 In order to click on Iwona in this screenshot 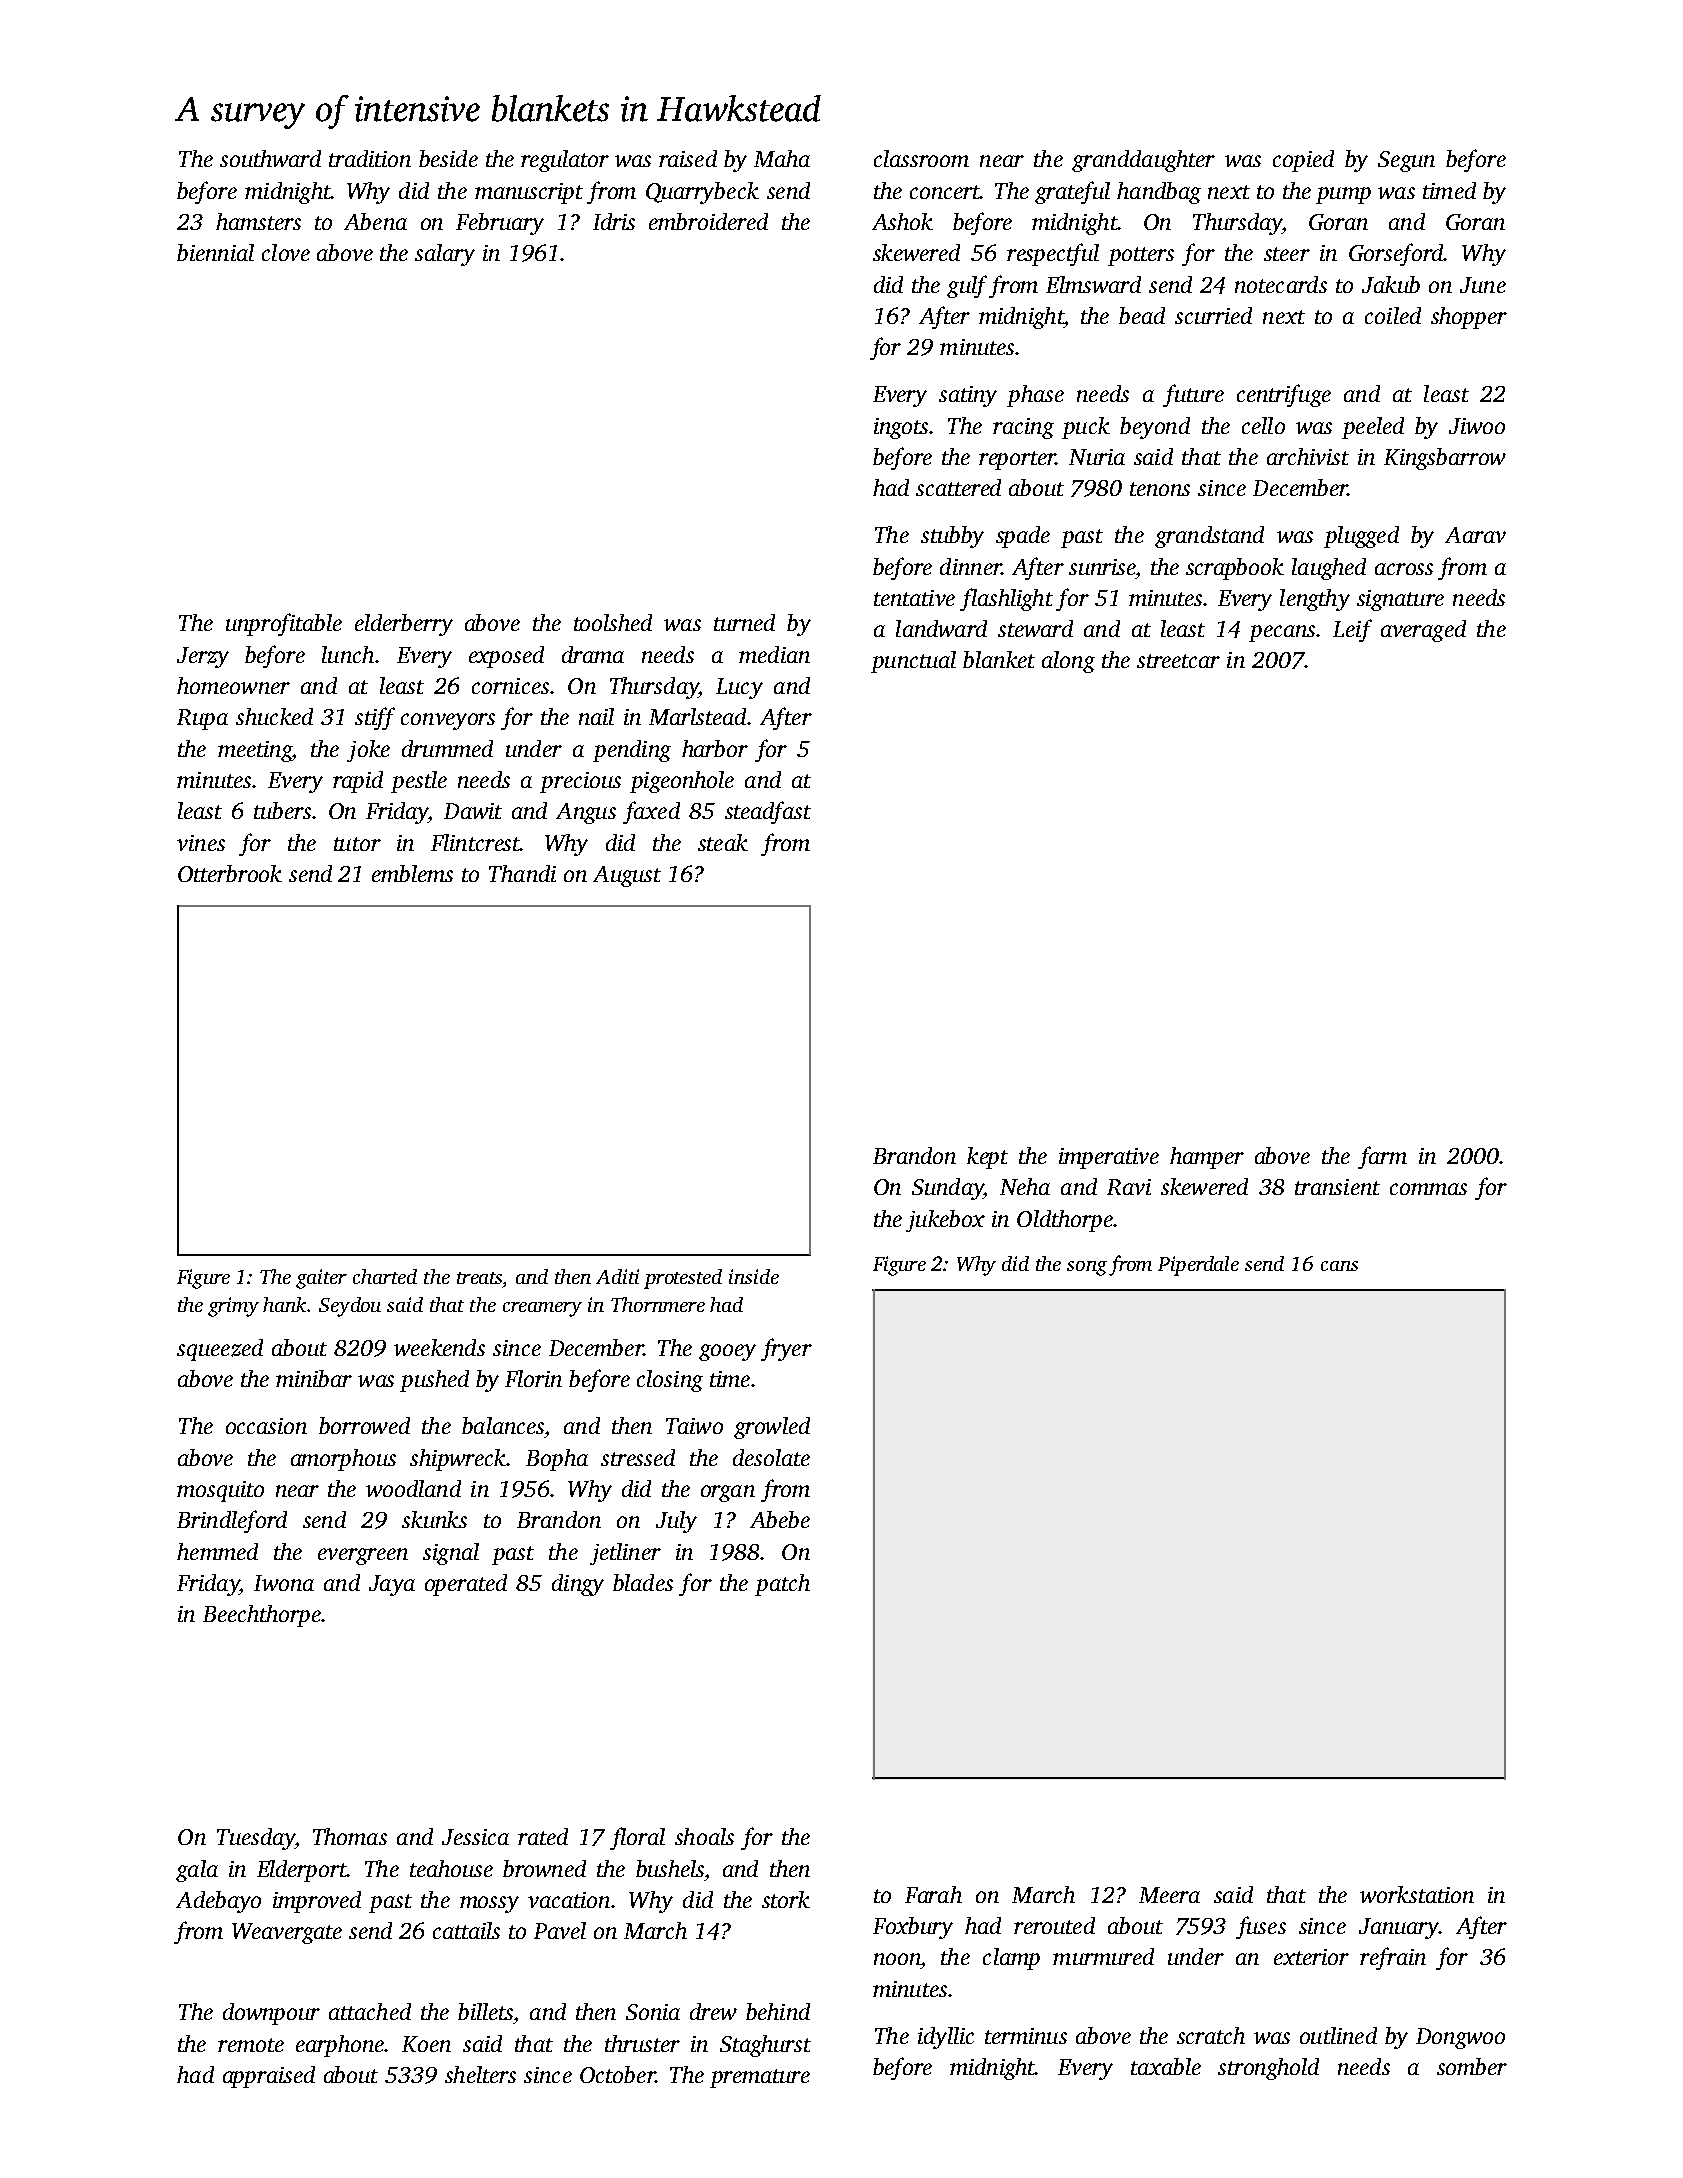, I will do `click(284, 1583)`.
